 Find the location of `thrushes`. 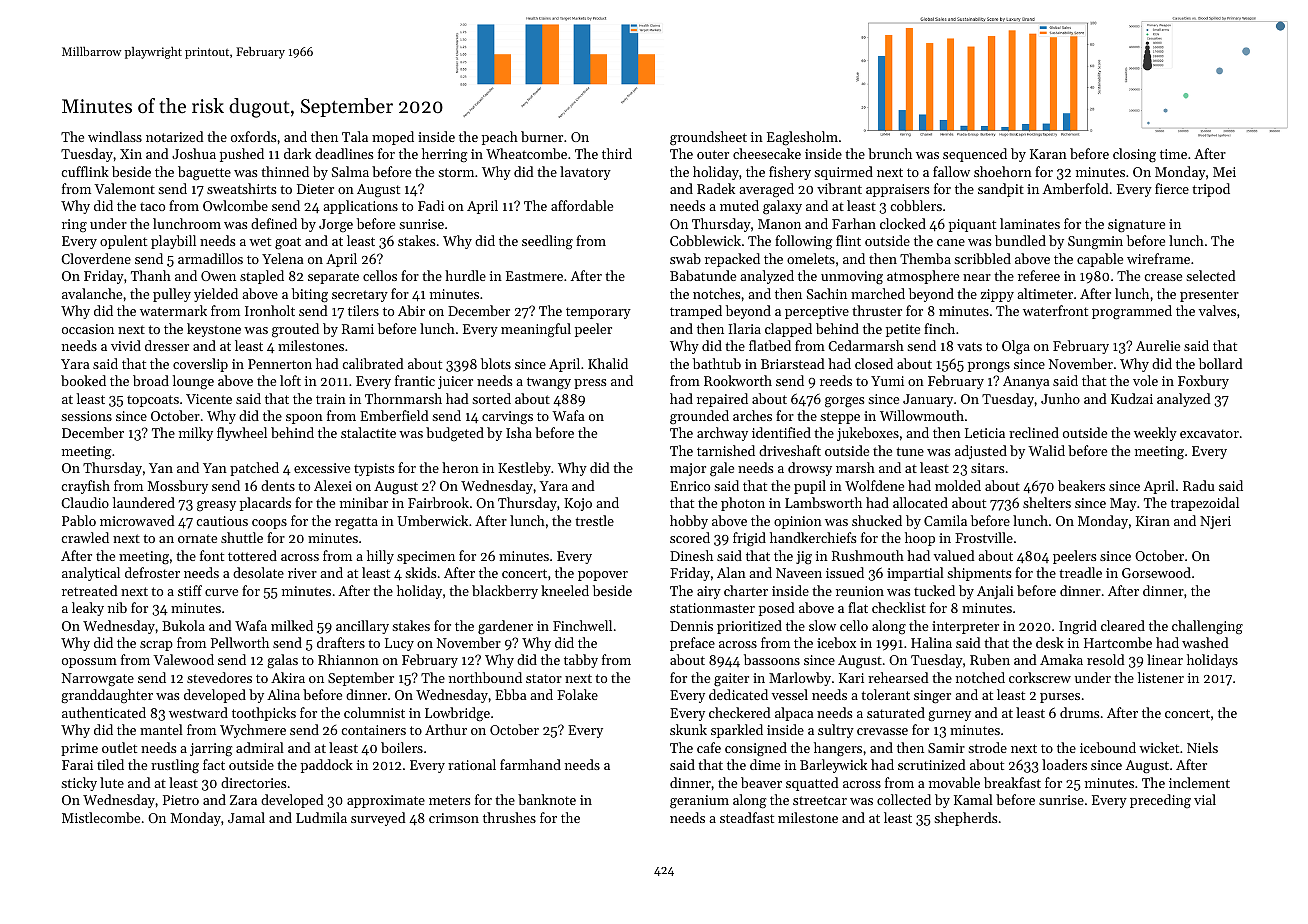

thrushes is located at coordinates (509, 817).
